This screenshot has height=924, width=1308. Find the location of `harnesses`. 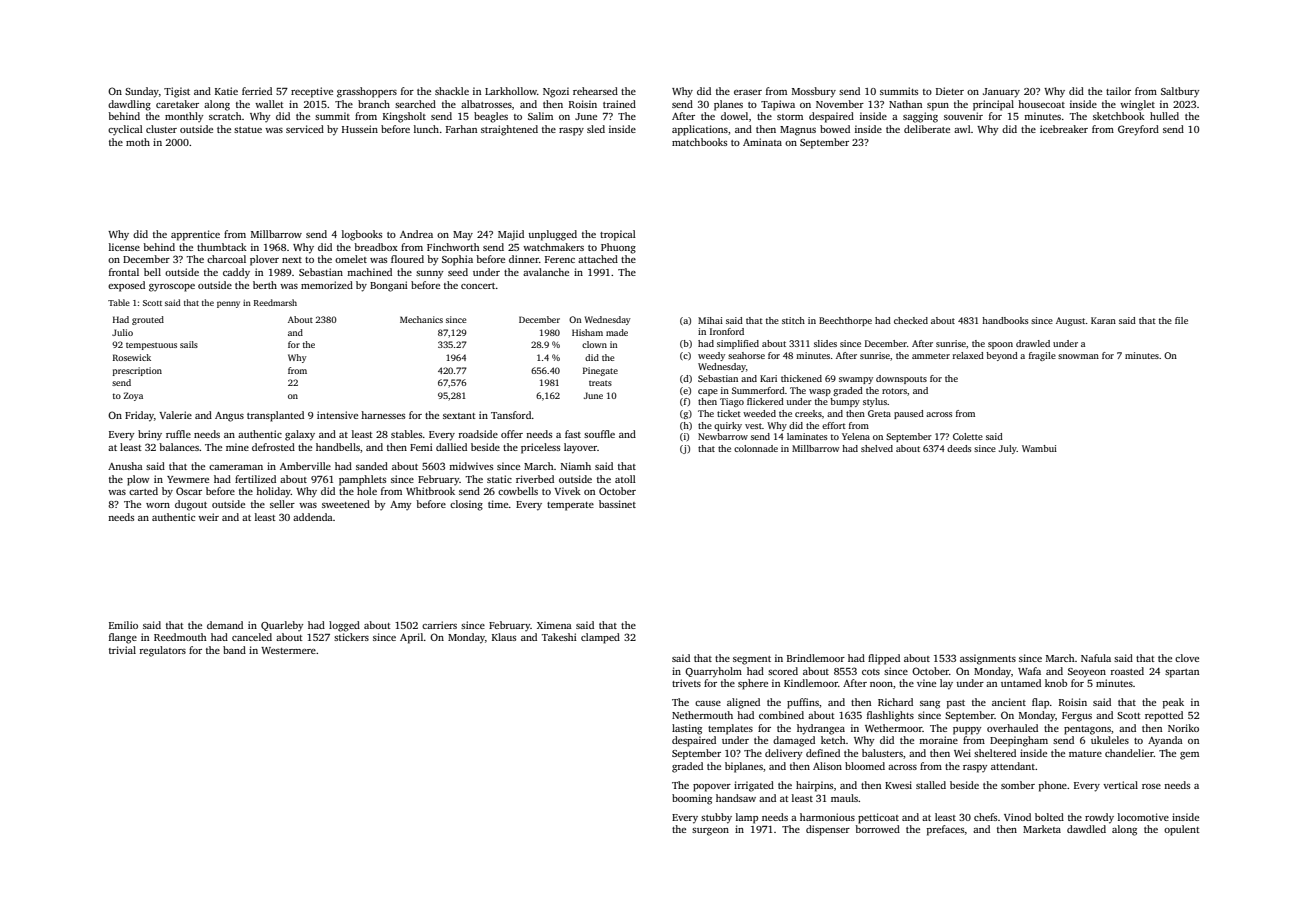

harnesses is located at coordinates (383, 415).
